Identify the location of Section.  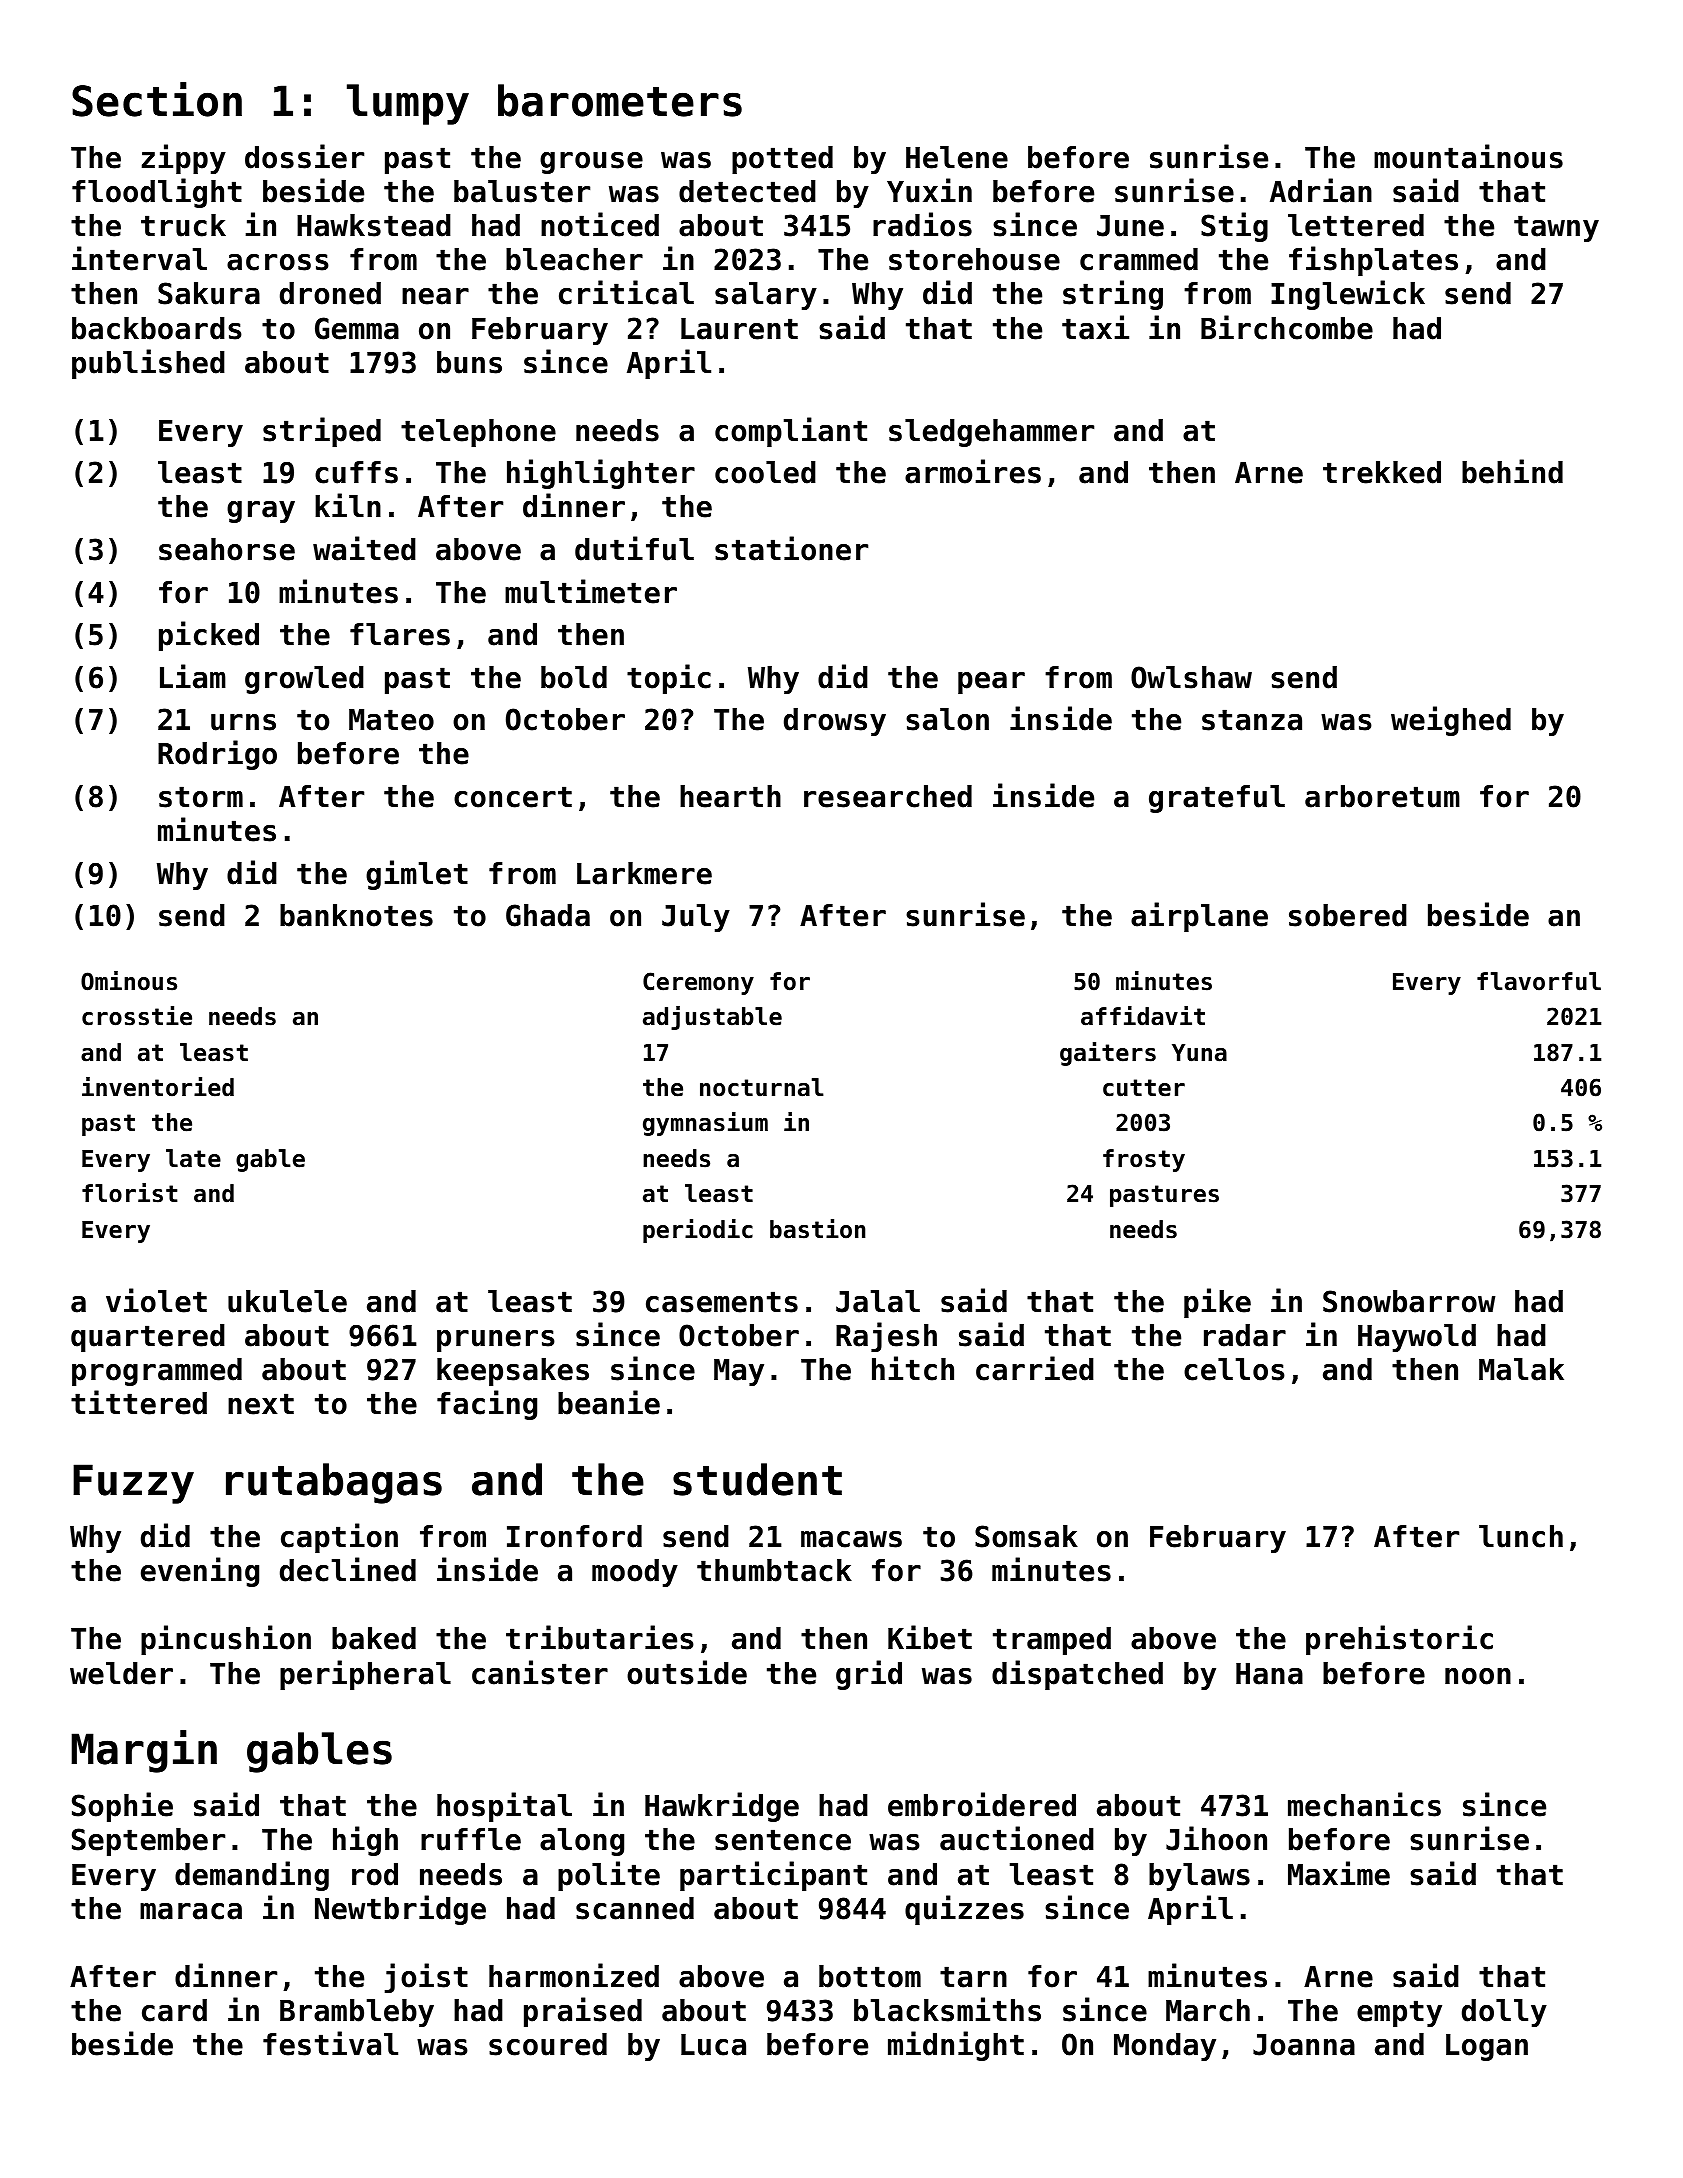
(157, 99).
